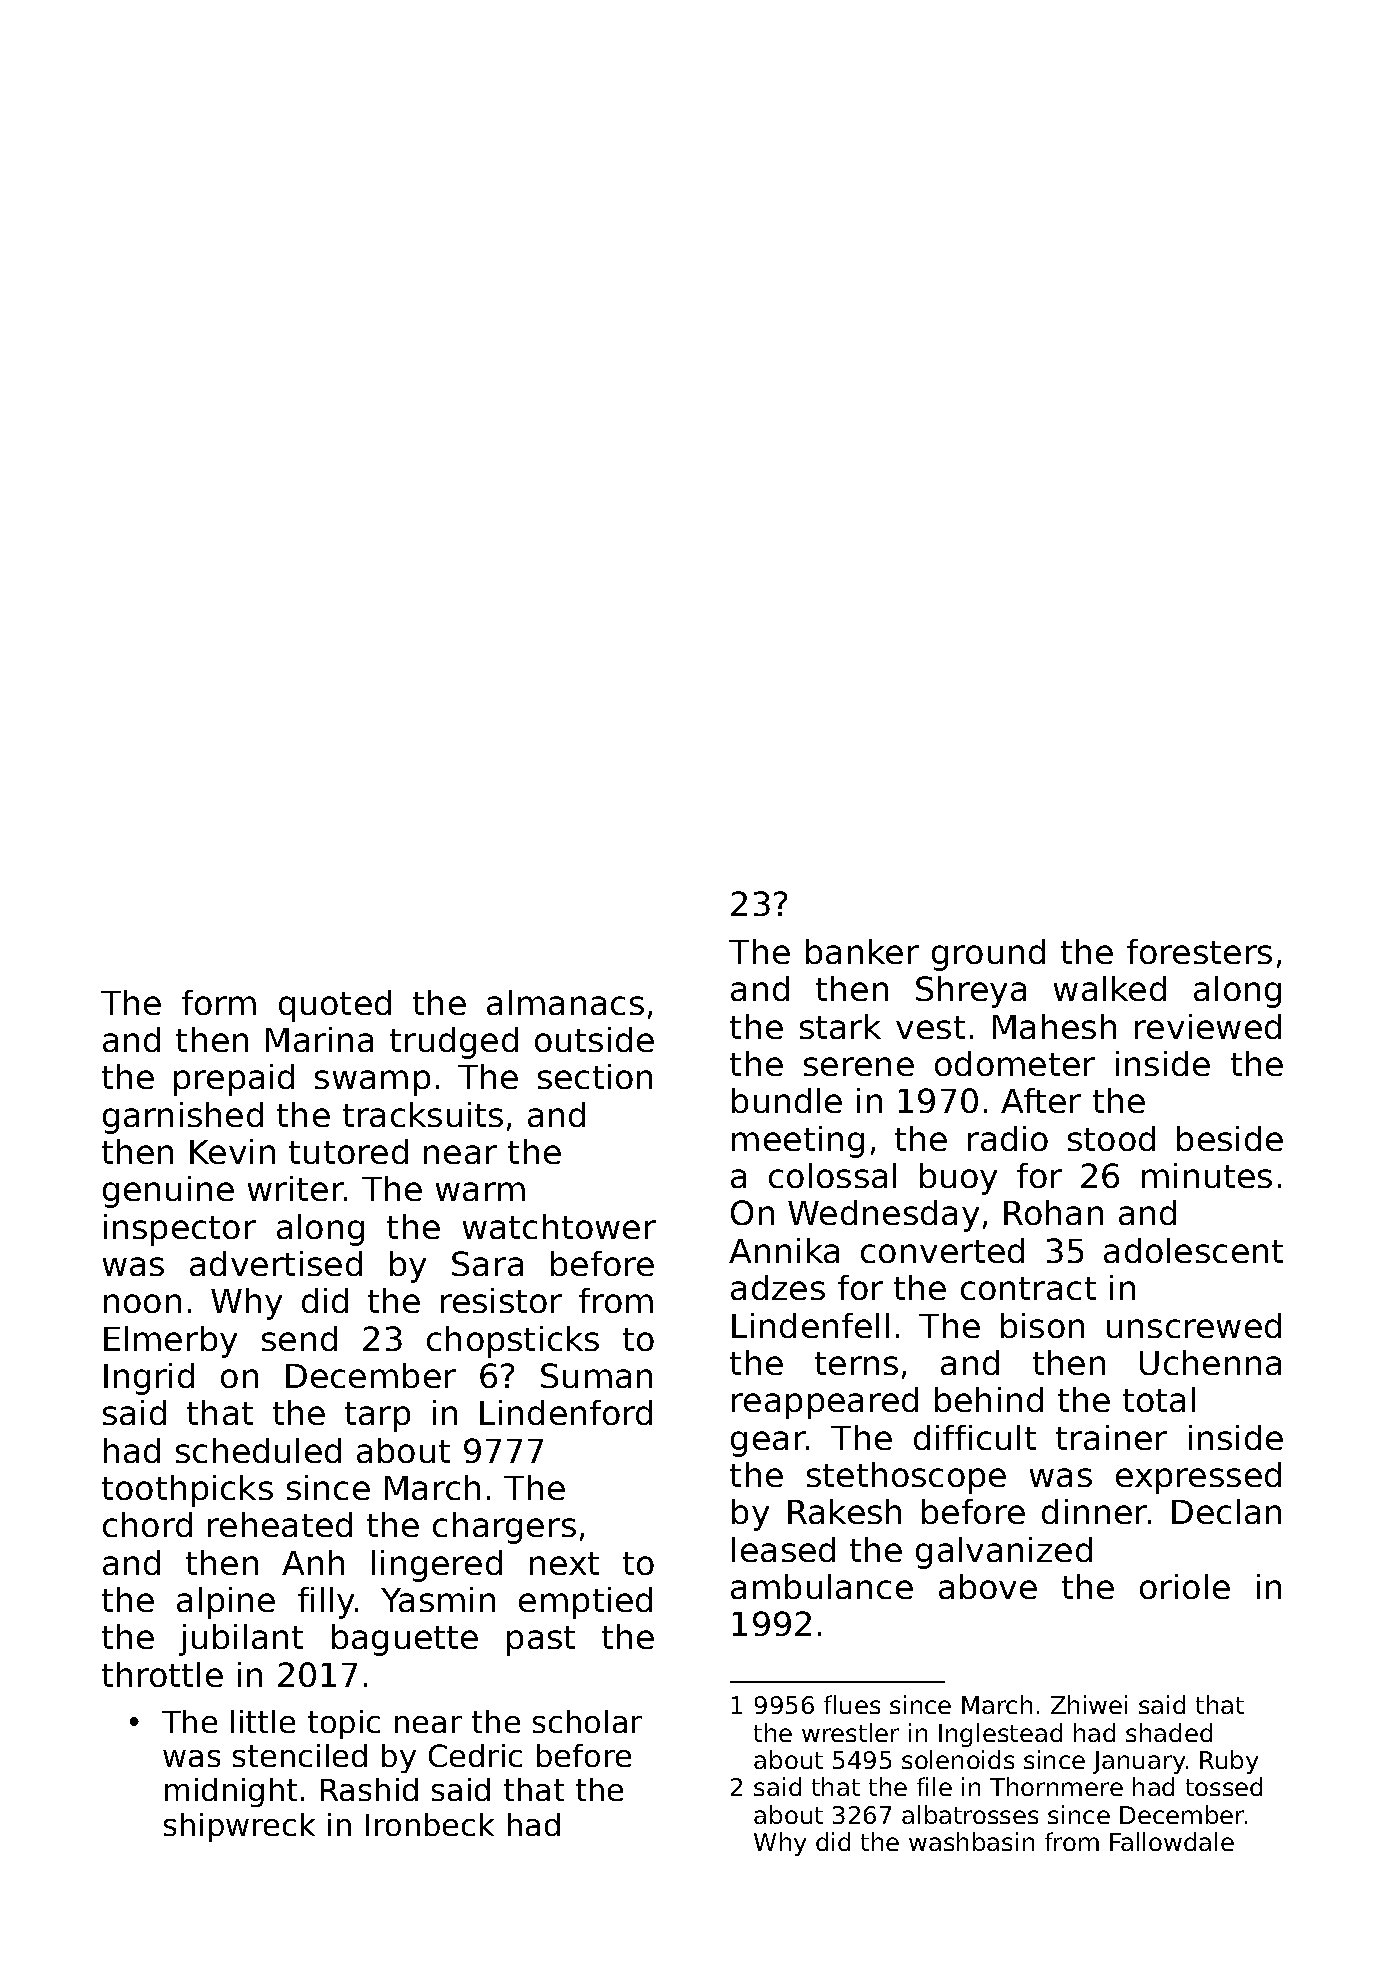 The height and width of the screenshot is (1969, 1386). I want to click on quoted, so click(335, 1006).
